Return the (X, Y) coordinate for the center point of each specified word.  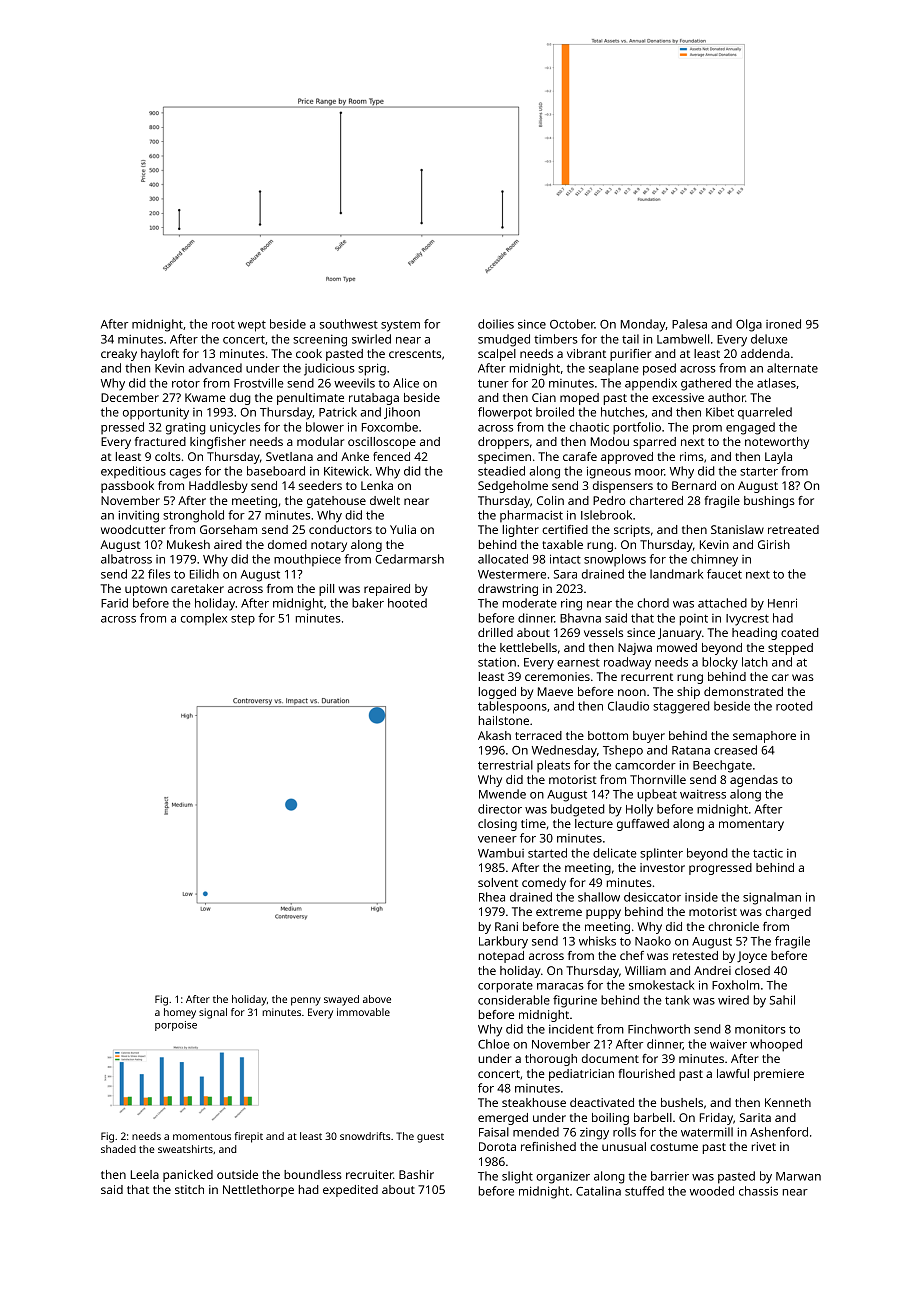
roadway (627, 663)
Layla (778, 458)
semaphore (764, 737)
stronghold (193, 516)
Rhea (492, 897)
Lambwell (683, 339)
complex (204, 619)
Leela (145, 1174)
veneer (497, 839)
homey (180, 1013)
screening (320, 341)
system (400, 326)
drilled (495, 632)
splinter (661, 854)
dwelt (385, 500)
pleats (553, 766)
